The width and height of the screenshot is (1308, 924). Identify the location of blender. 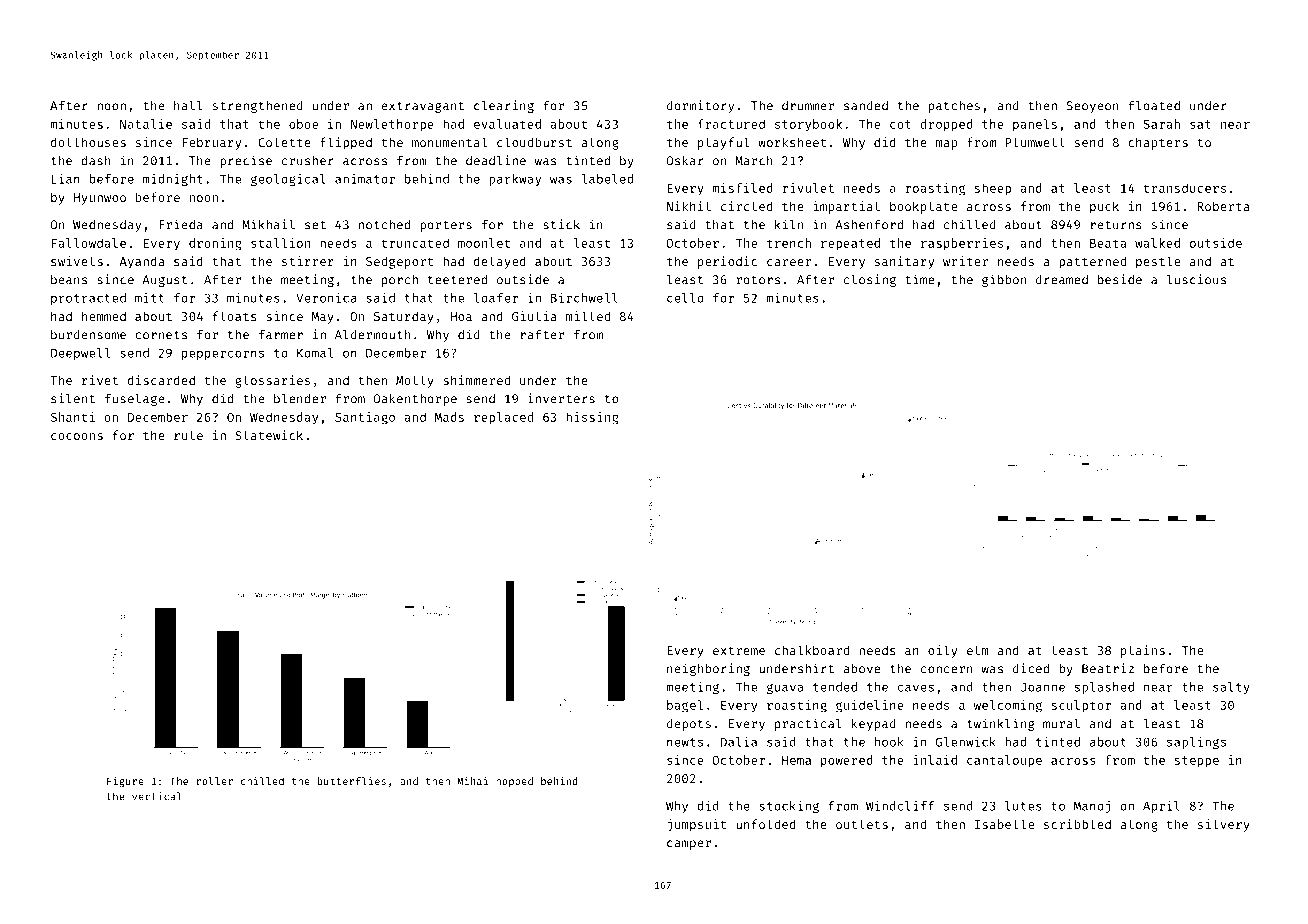
(300, 398).
